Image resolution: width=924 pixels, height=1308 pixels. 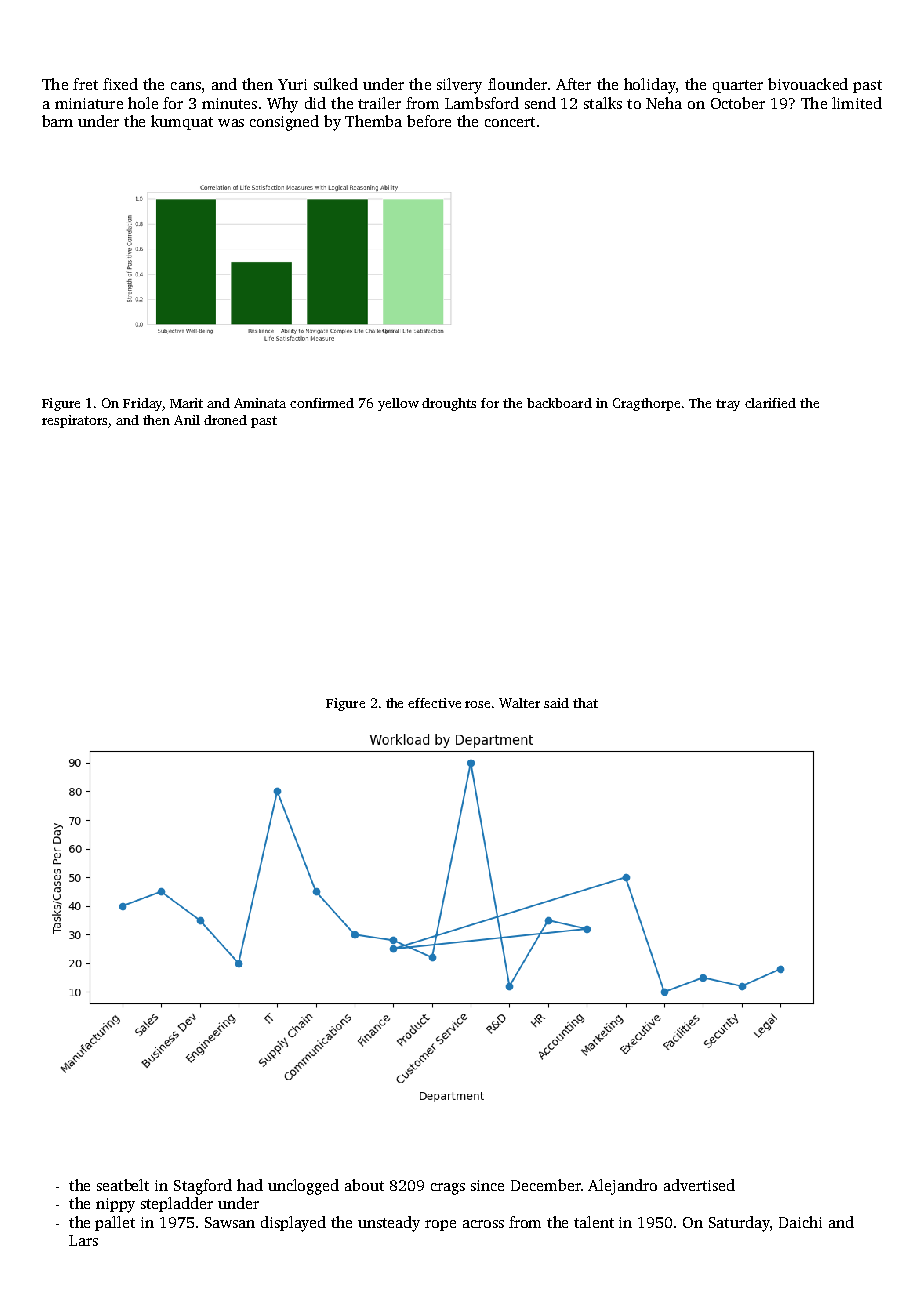 What do you see at coordinates (585, 703) in the screenshot?
I see `that` at bounding box center [585, 703].
